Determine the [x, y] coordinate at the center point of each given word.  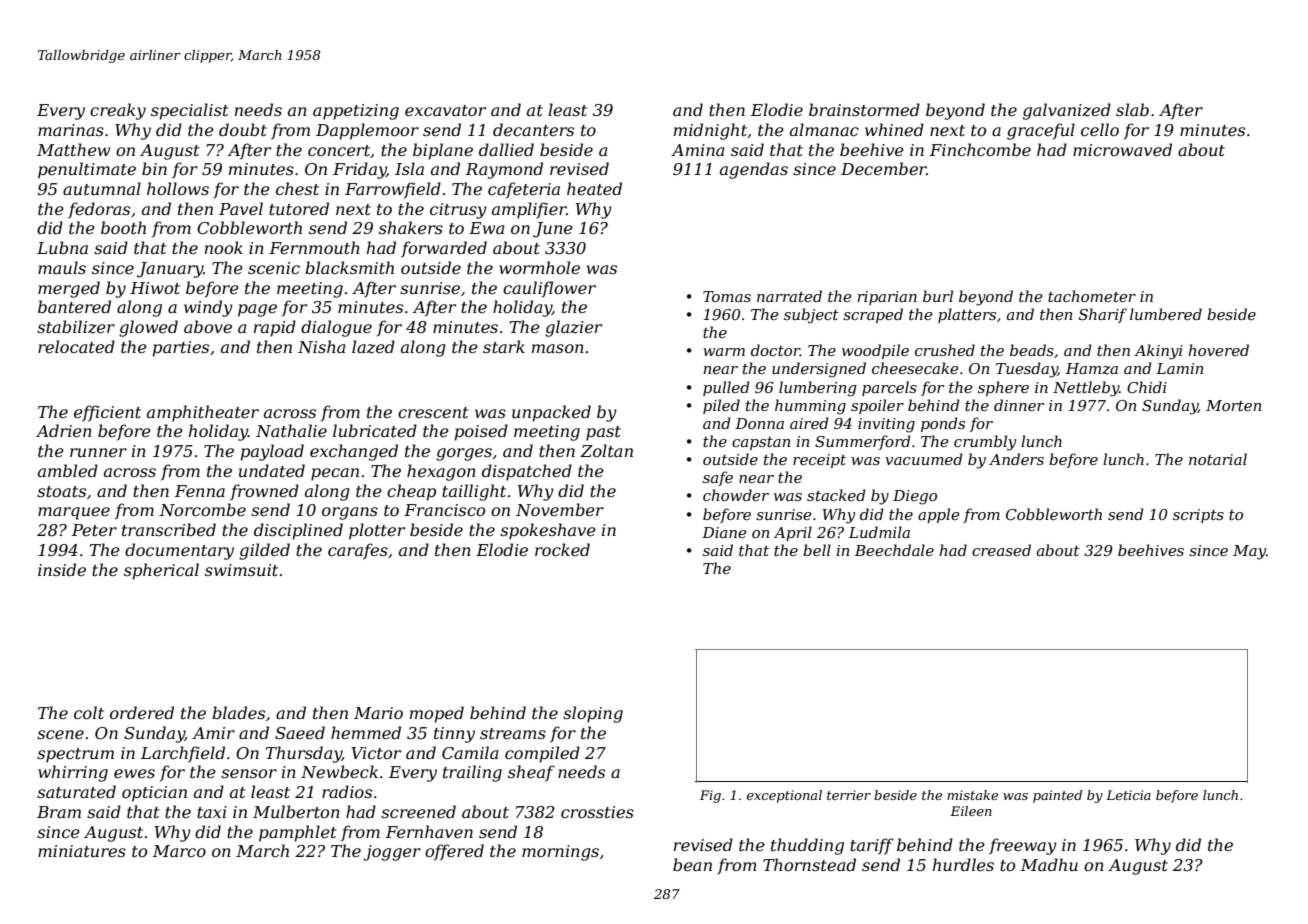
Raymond [504, 170]
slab [1132, 109]
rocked [562, 549]
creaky [118, 111]
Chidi [1147, 387]
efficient [107, 413]
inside [62, 569]
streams [513, 733]
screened [418, 811]
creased [1001, 550]
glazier [573, 328]
